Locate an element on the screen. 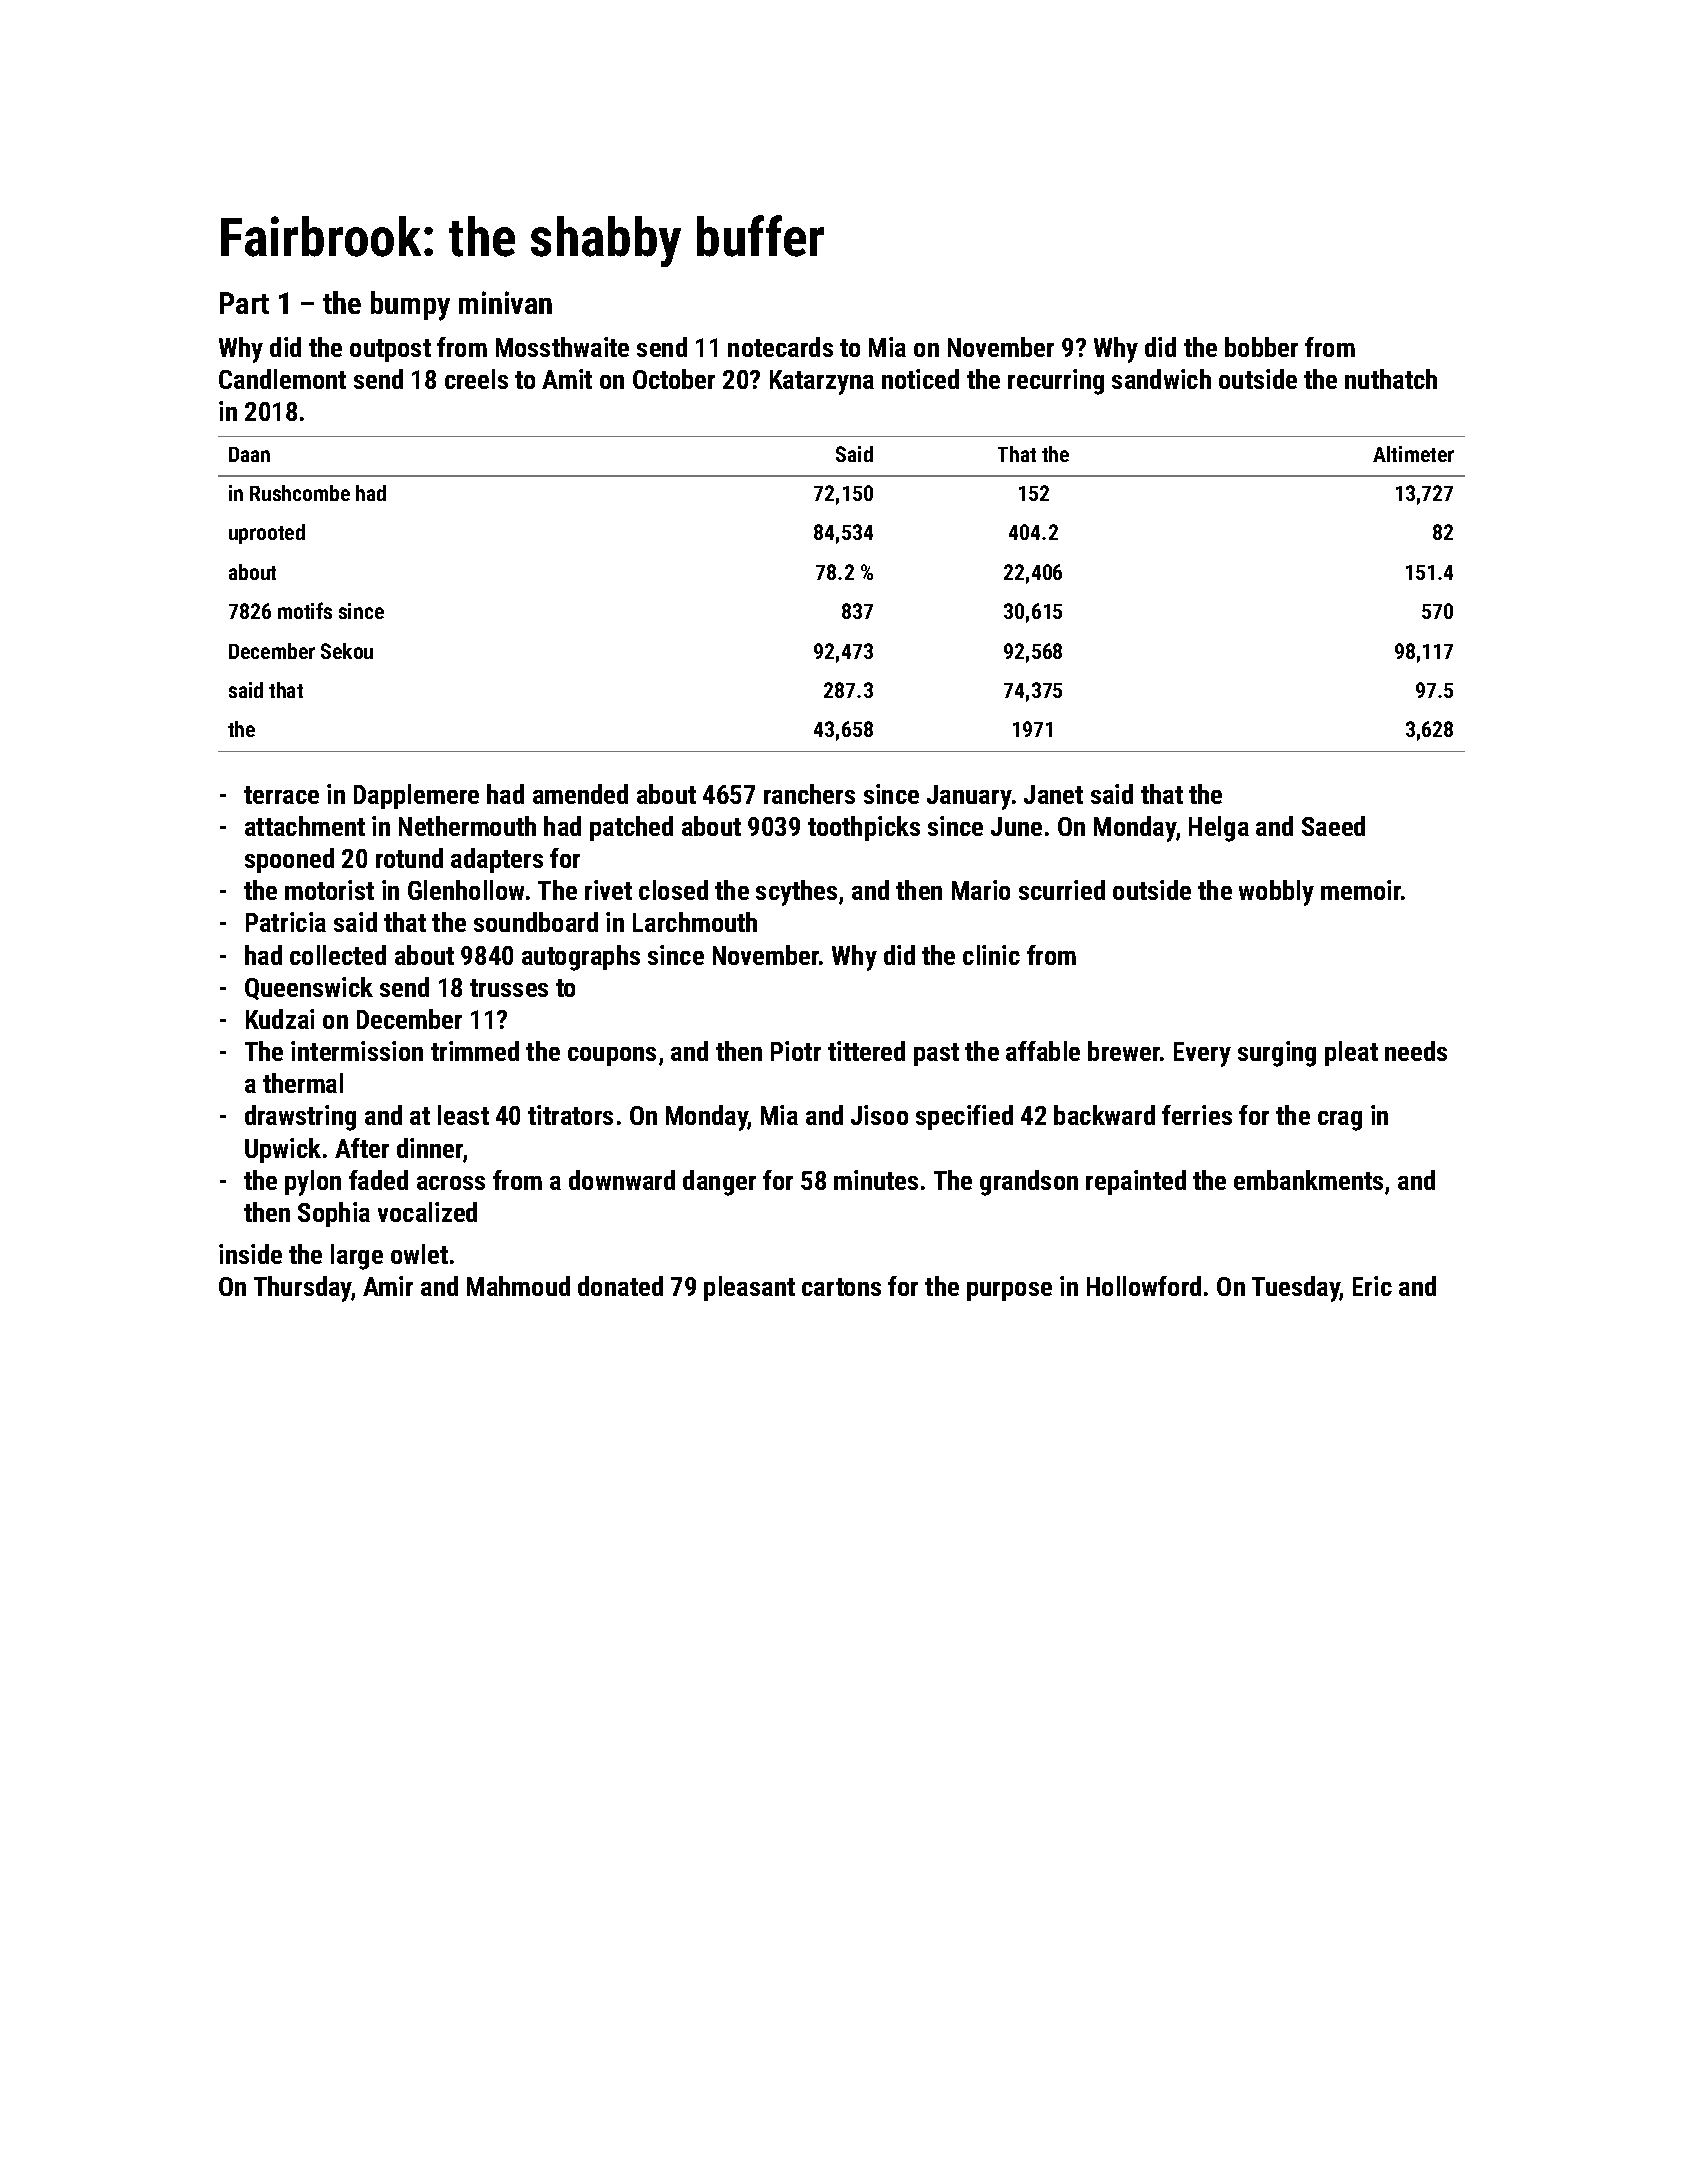  Candlemont is located at coordinates (282, 379).
